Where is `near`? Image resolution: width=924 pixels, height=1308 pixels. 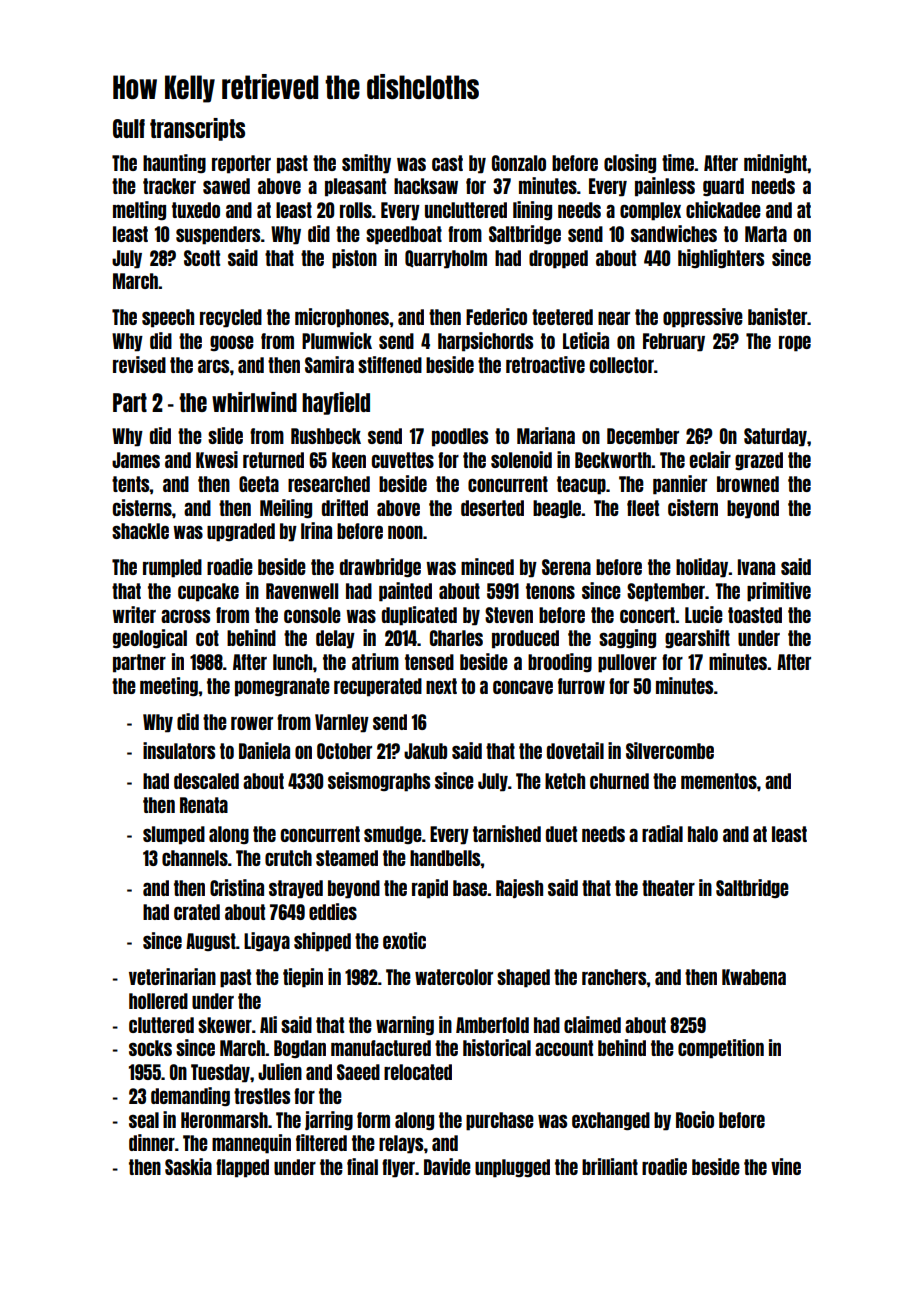 near is located at coordinates (614, 318).
